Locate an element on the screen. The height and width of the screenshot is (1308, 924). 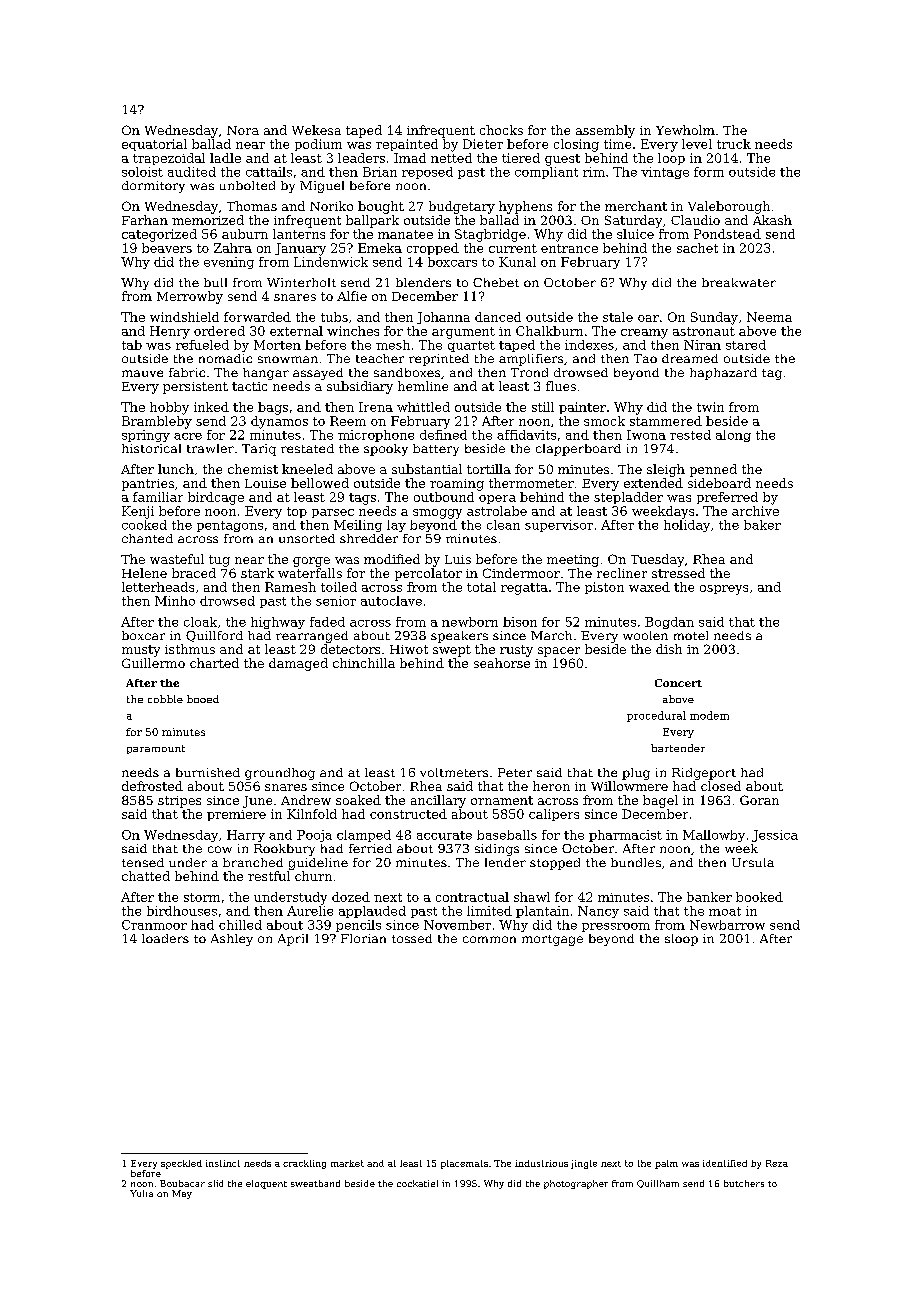
chinchilla is located at coordinates (364, 663).
